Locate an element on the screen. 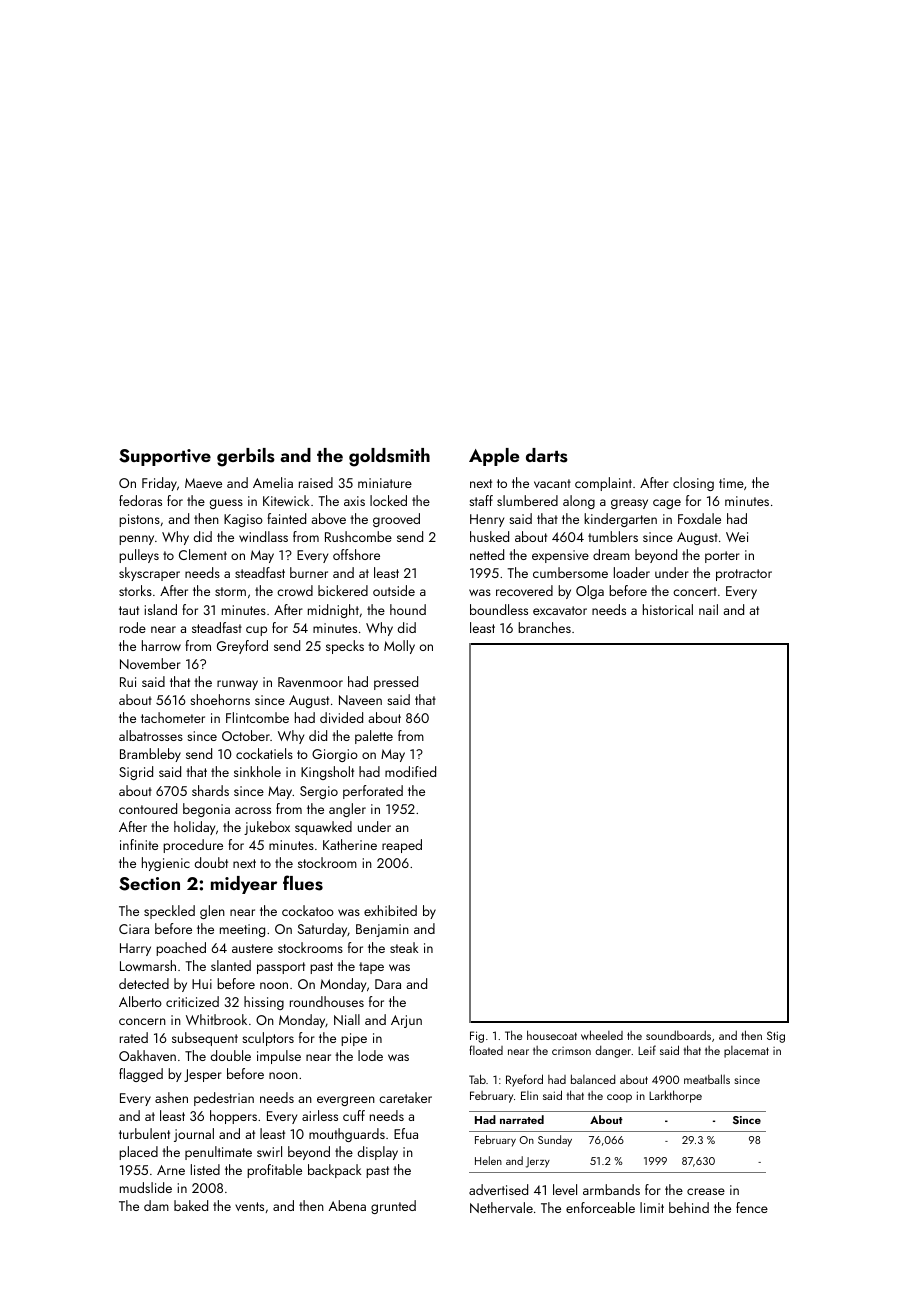 Image resolution: width=908 pixels, height=1316 pixels. austere is located at coordinates (252, 948).
